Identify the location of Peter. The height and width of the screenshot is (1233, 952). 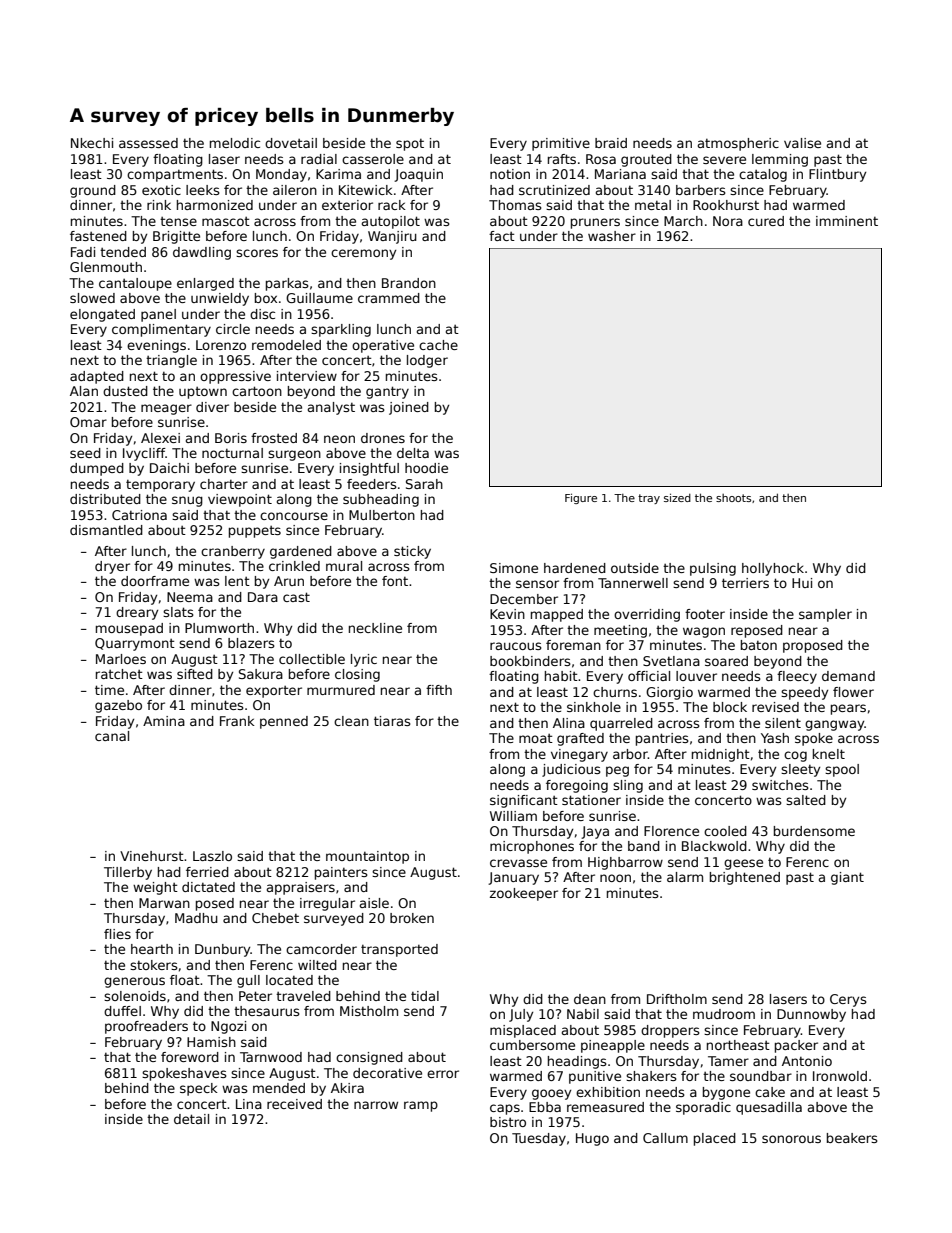
(255, 996).
